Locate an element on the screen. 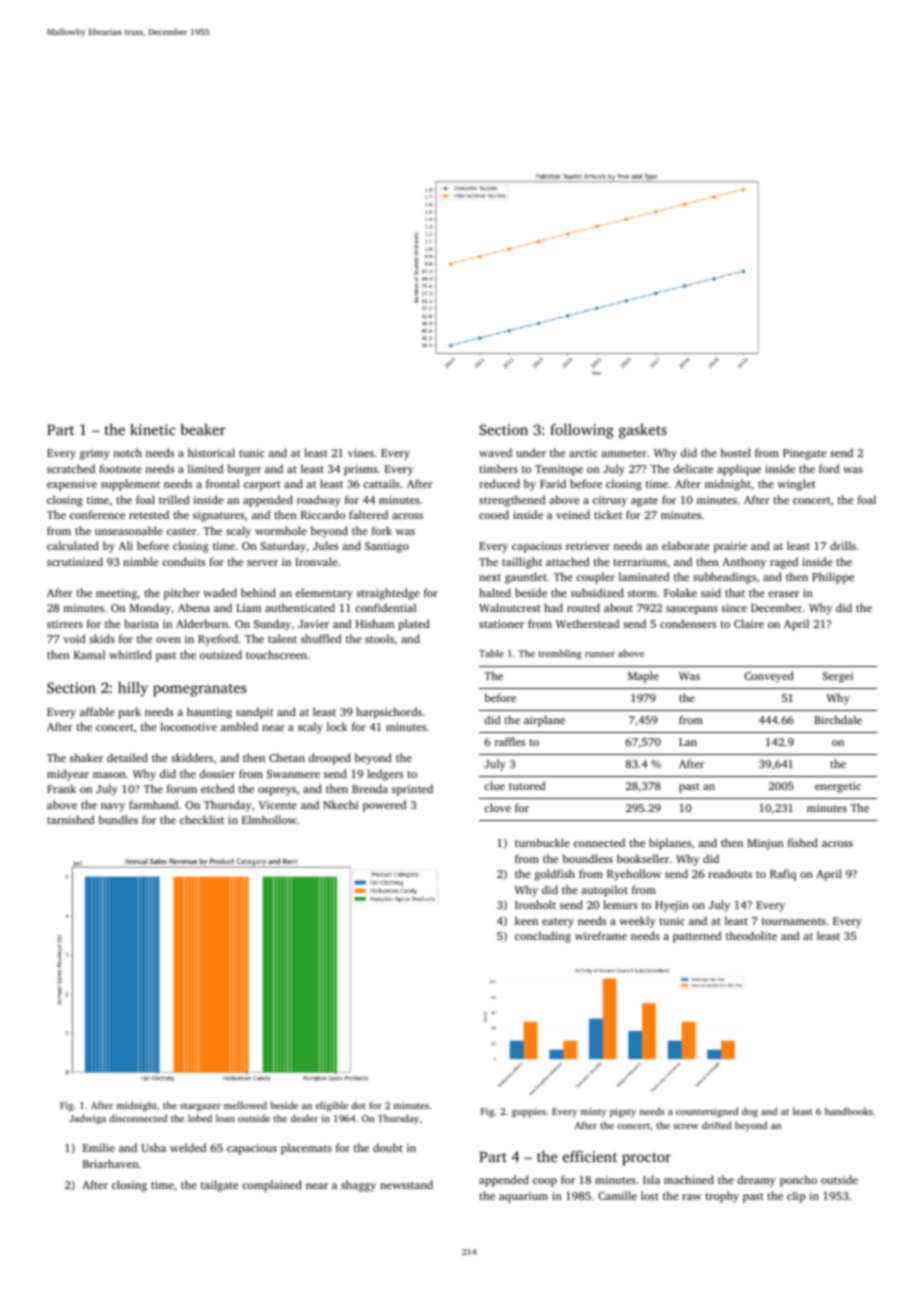  farmhand is located at coordinates (153, 804).
